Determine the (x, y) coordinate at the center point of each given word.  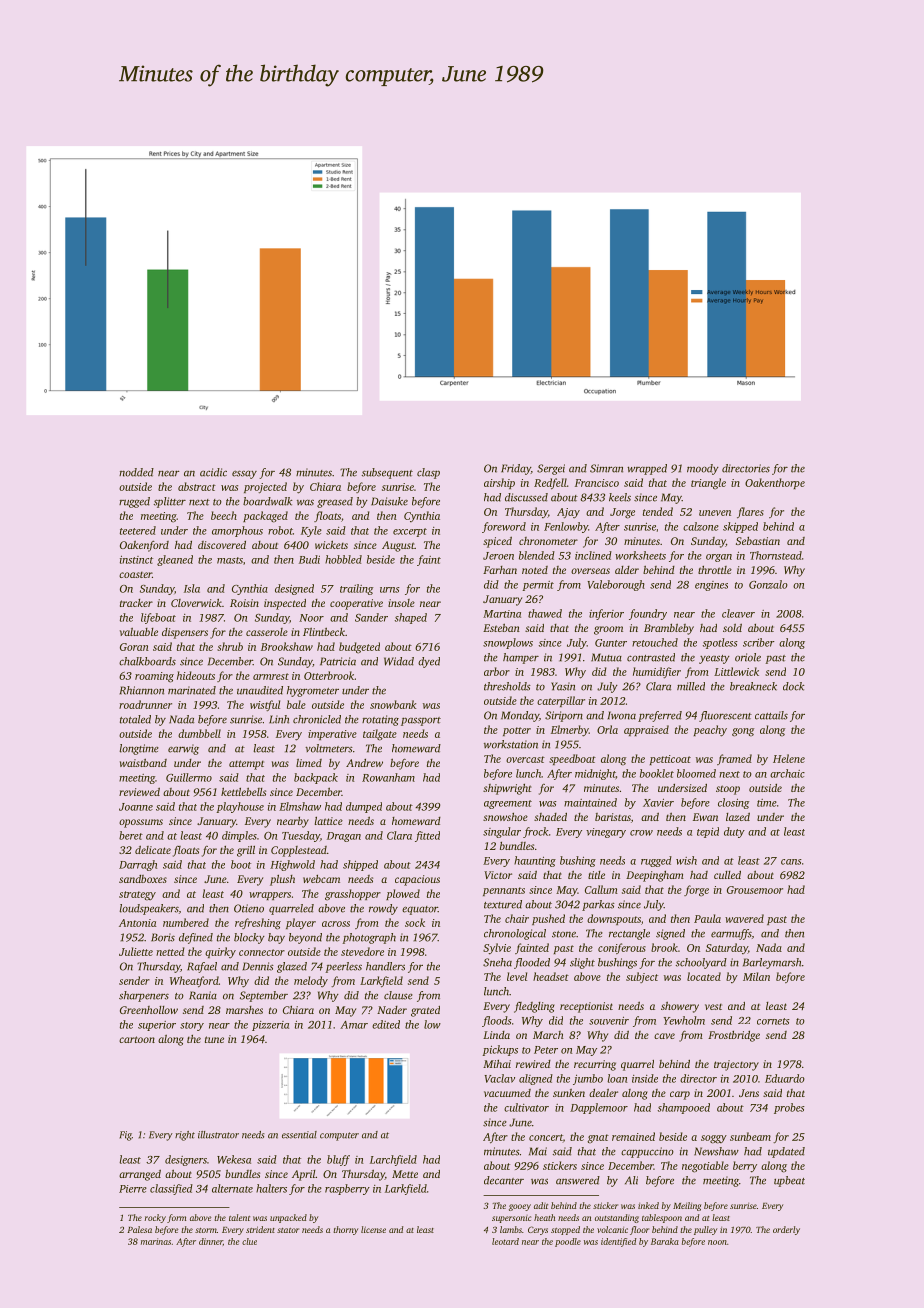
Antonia (138, 923)
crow (641, 833)
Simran (606, 468)
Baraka (665, 1241)
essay (244, 474)
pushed (548, 919)
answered (578, 1180)
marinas (156, 1241)
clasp (428, 473)
